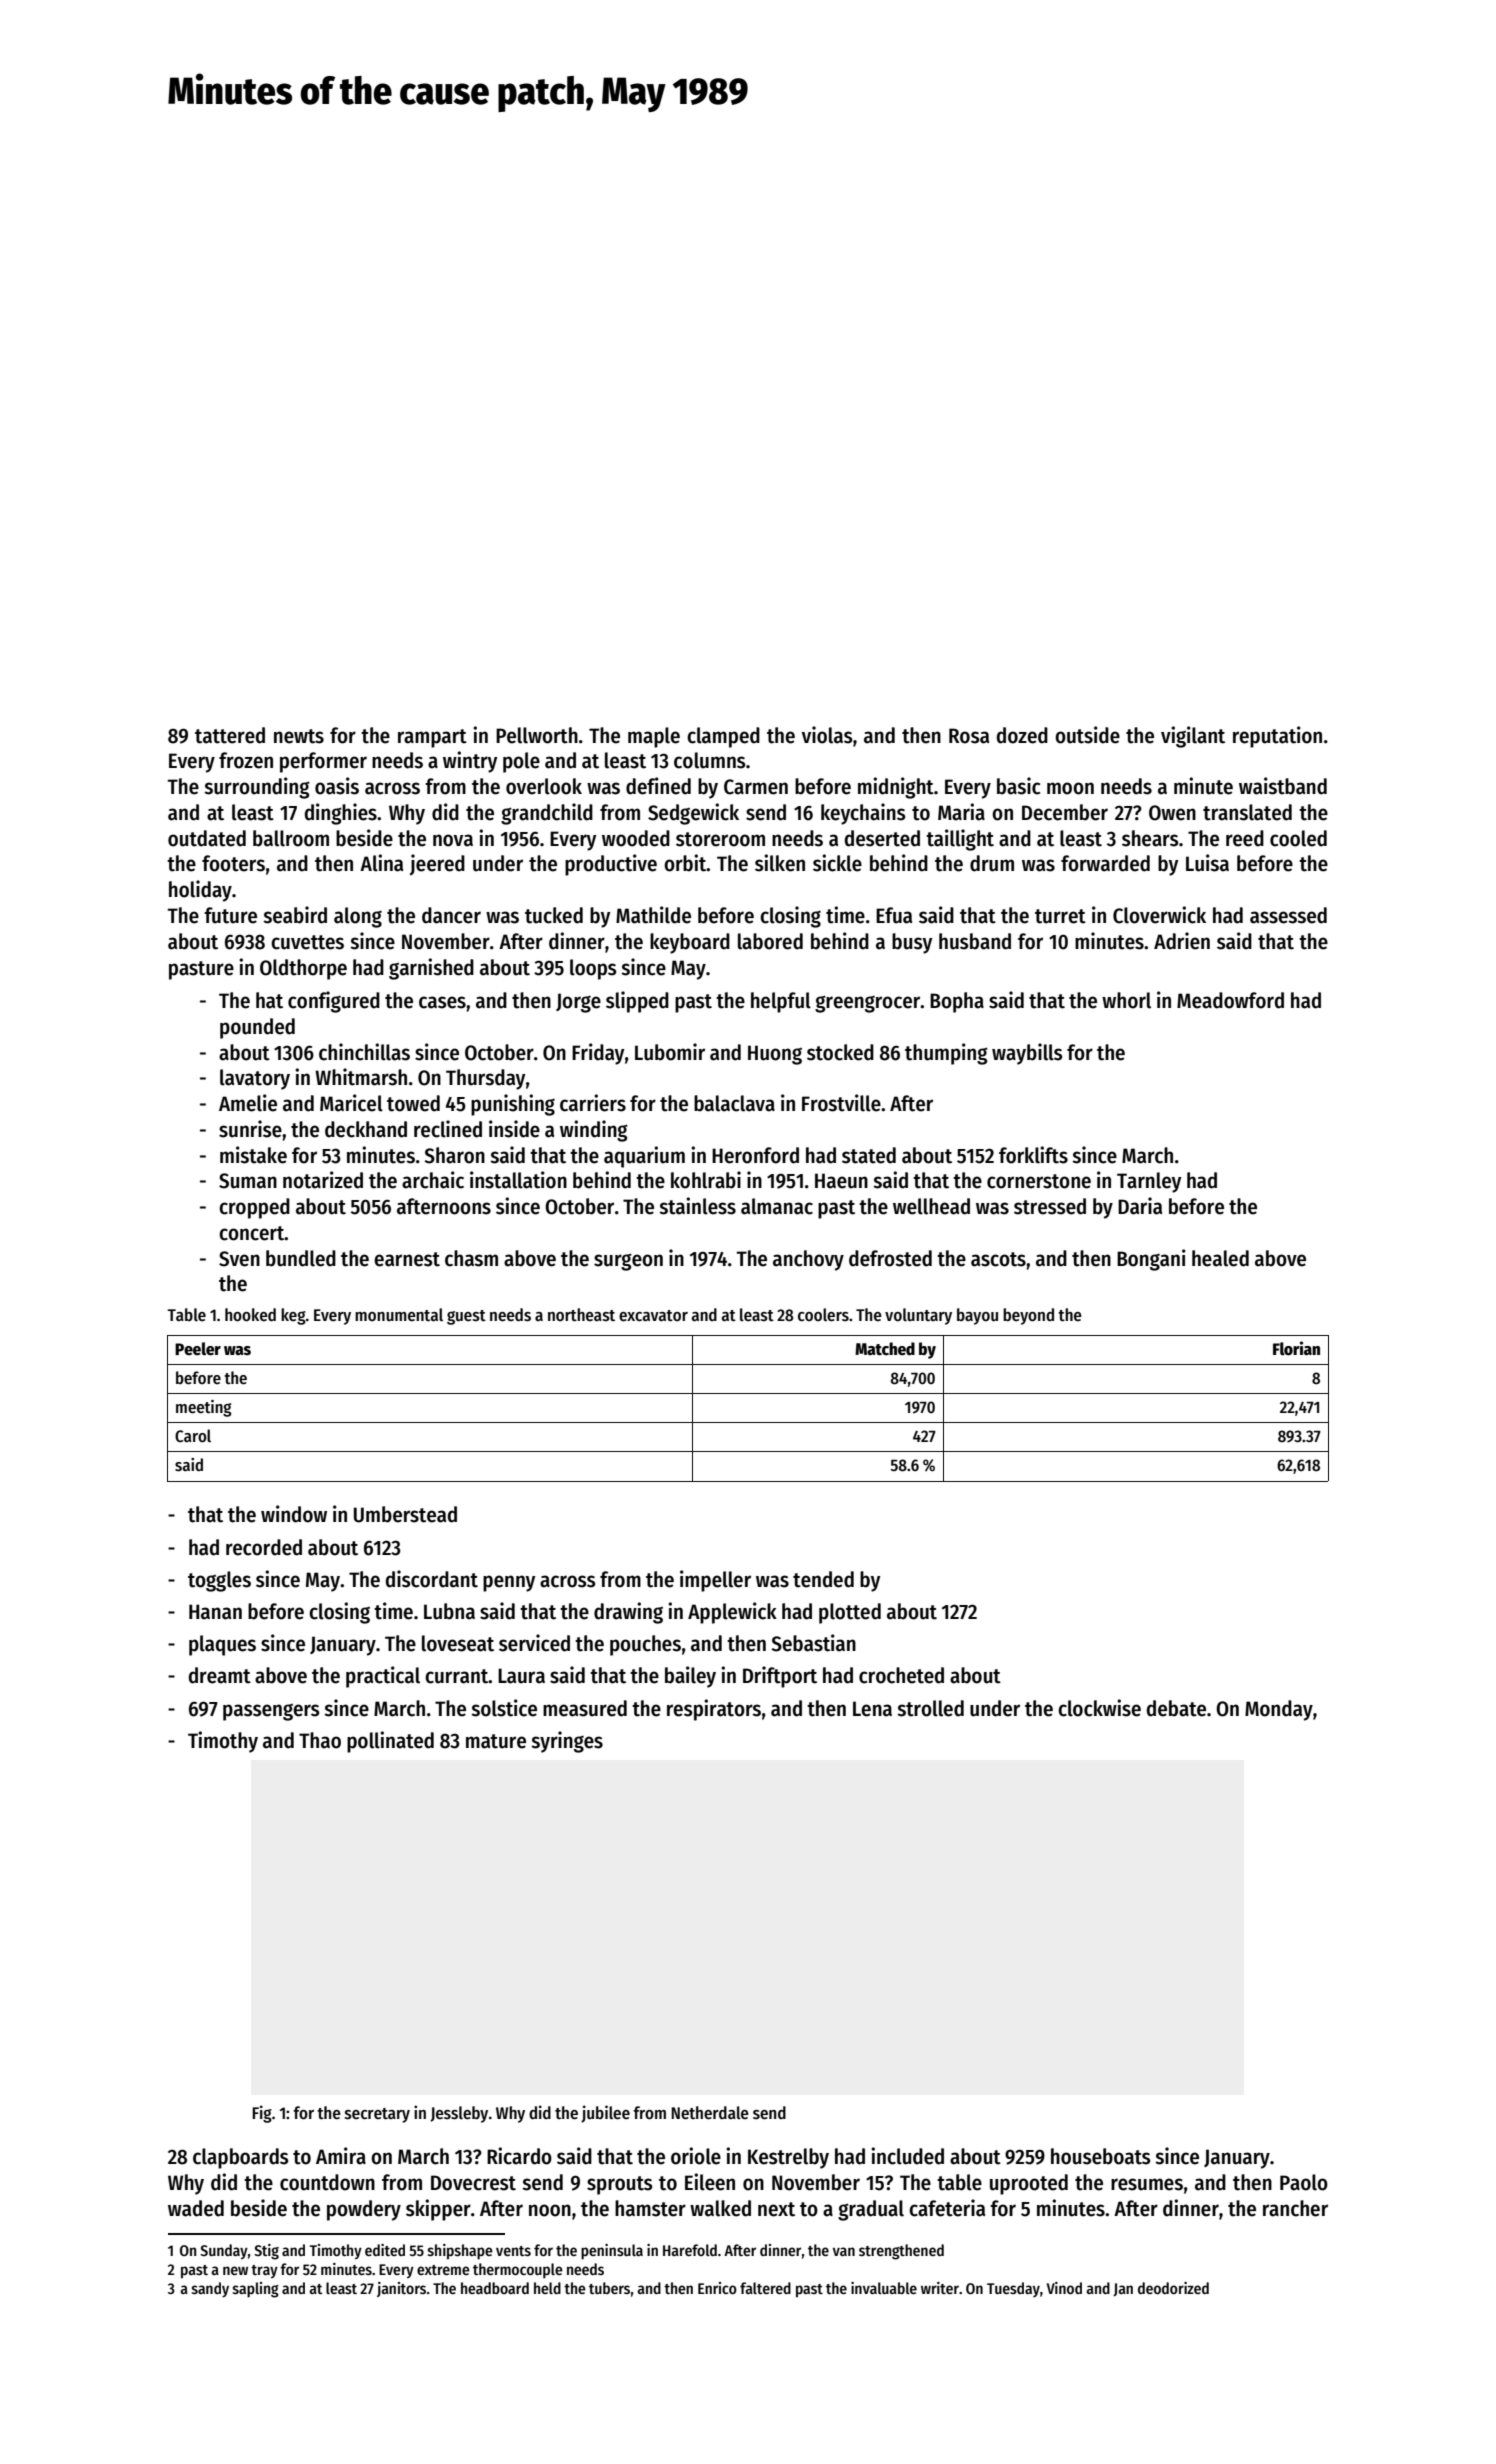 Image resolution: width=1496 pixels, height=2464 pixels. I want to click on Thao, so click(320, 1740).
